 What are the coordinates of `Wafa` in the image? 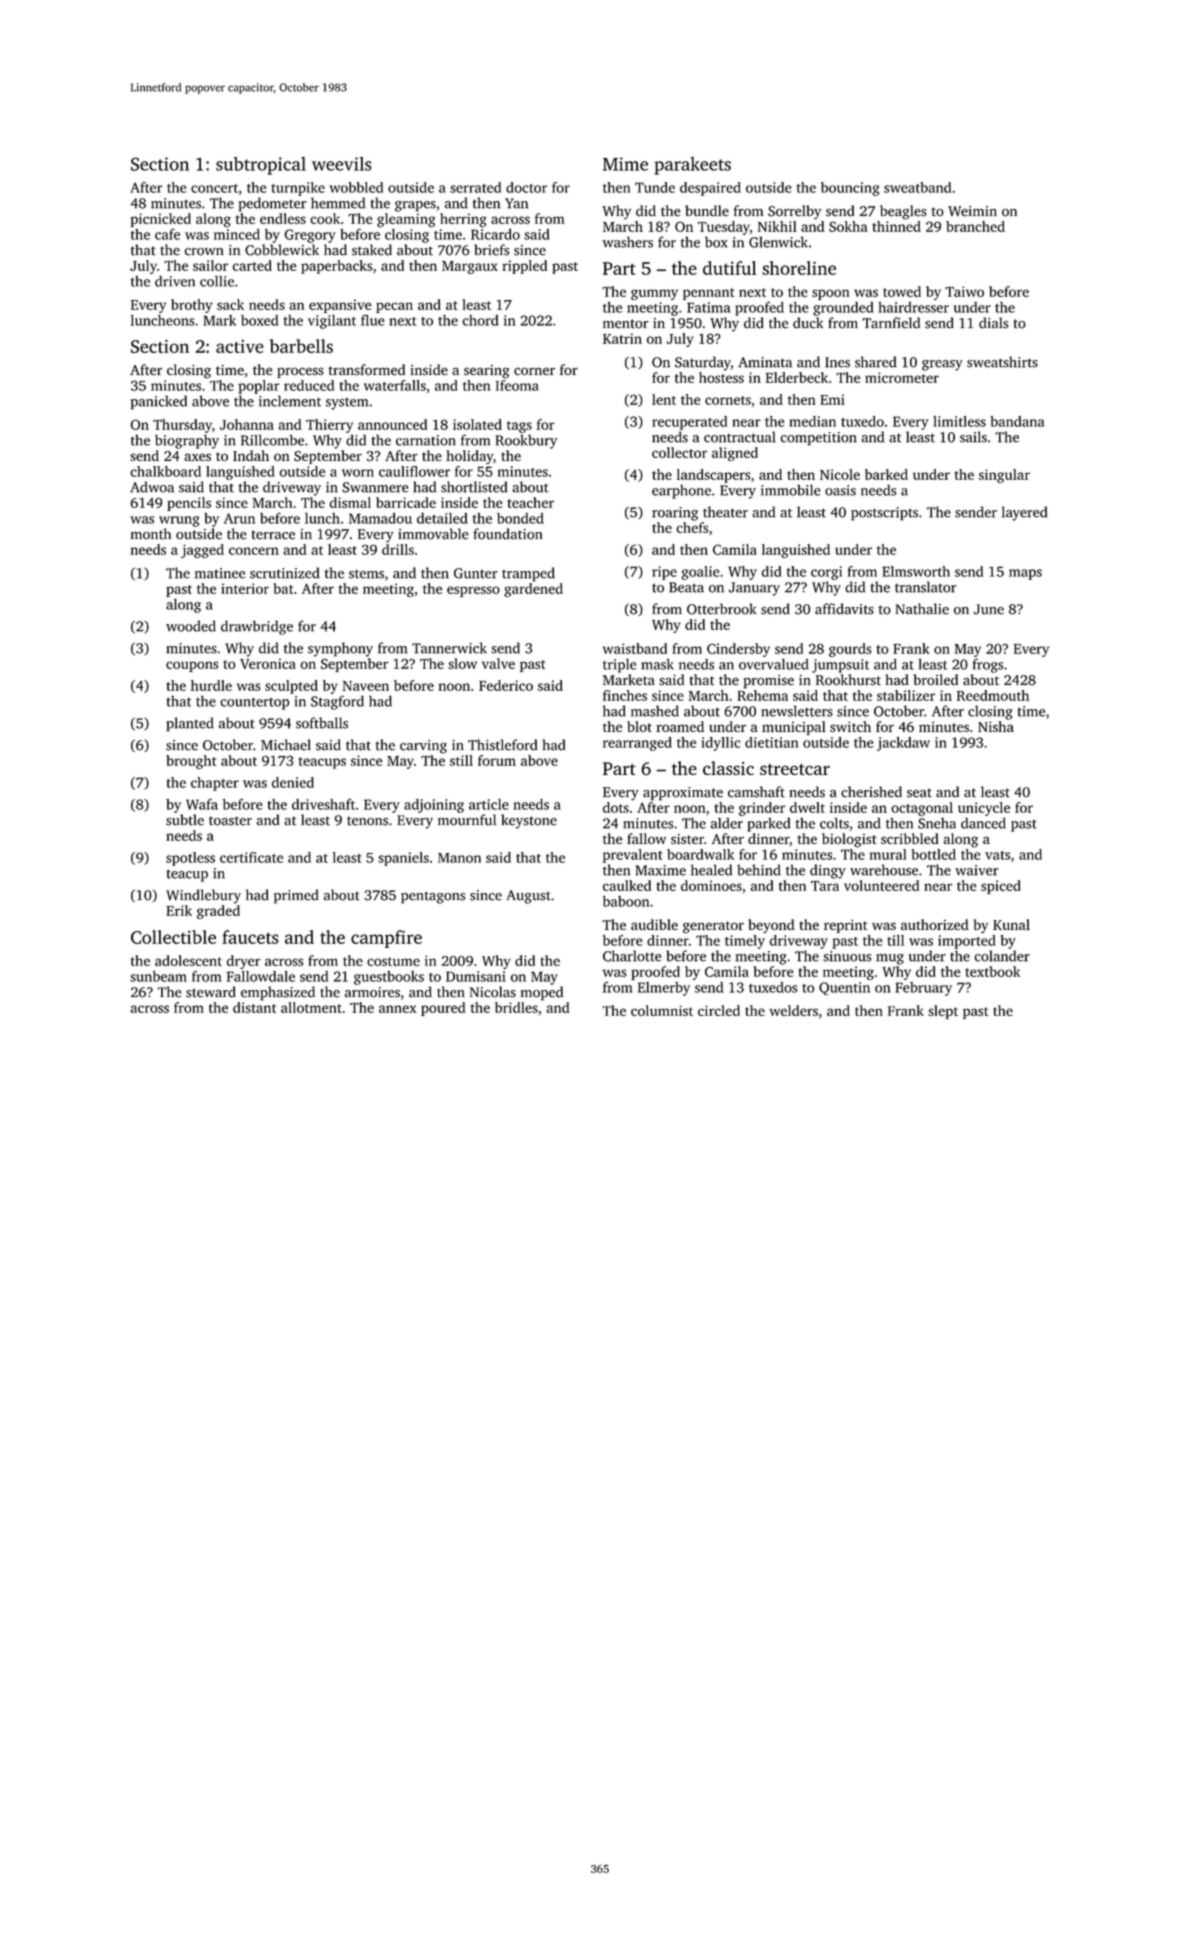 It's located at (202, 804).
